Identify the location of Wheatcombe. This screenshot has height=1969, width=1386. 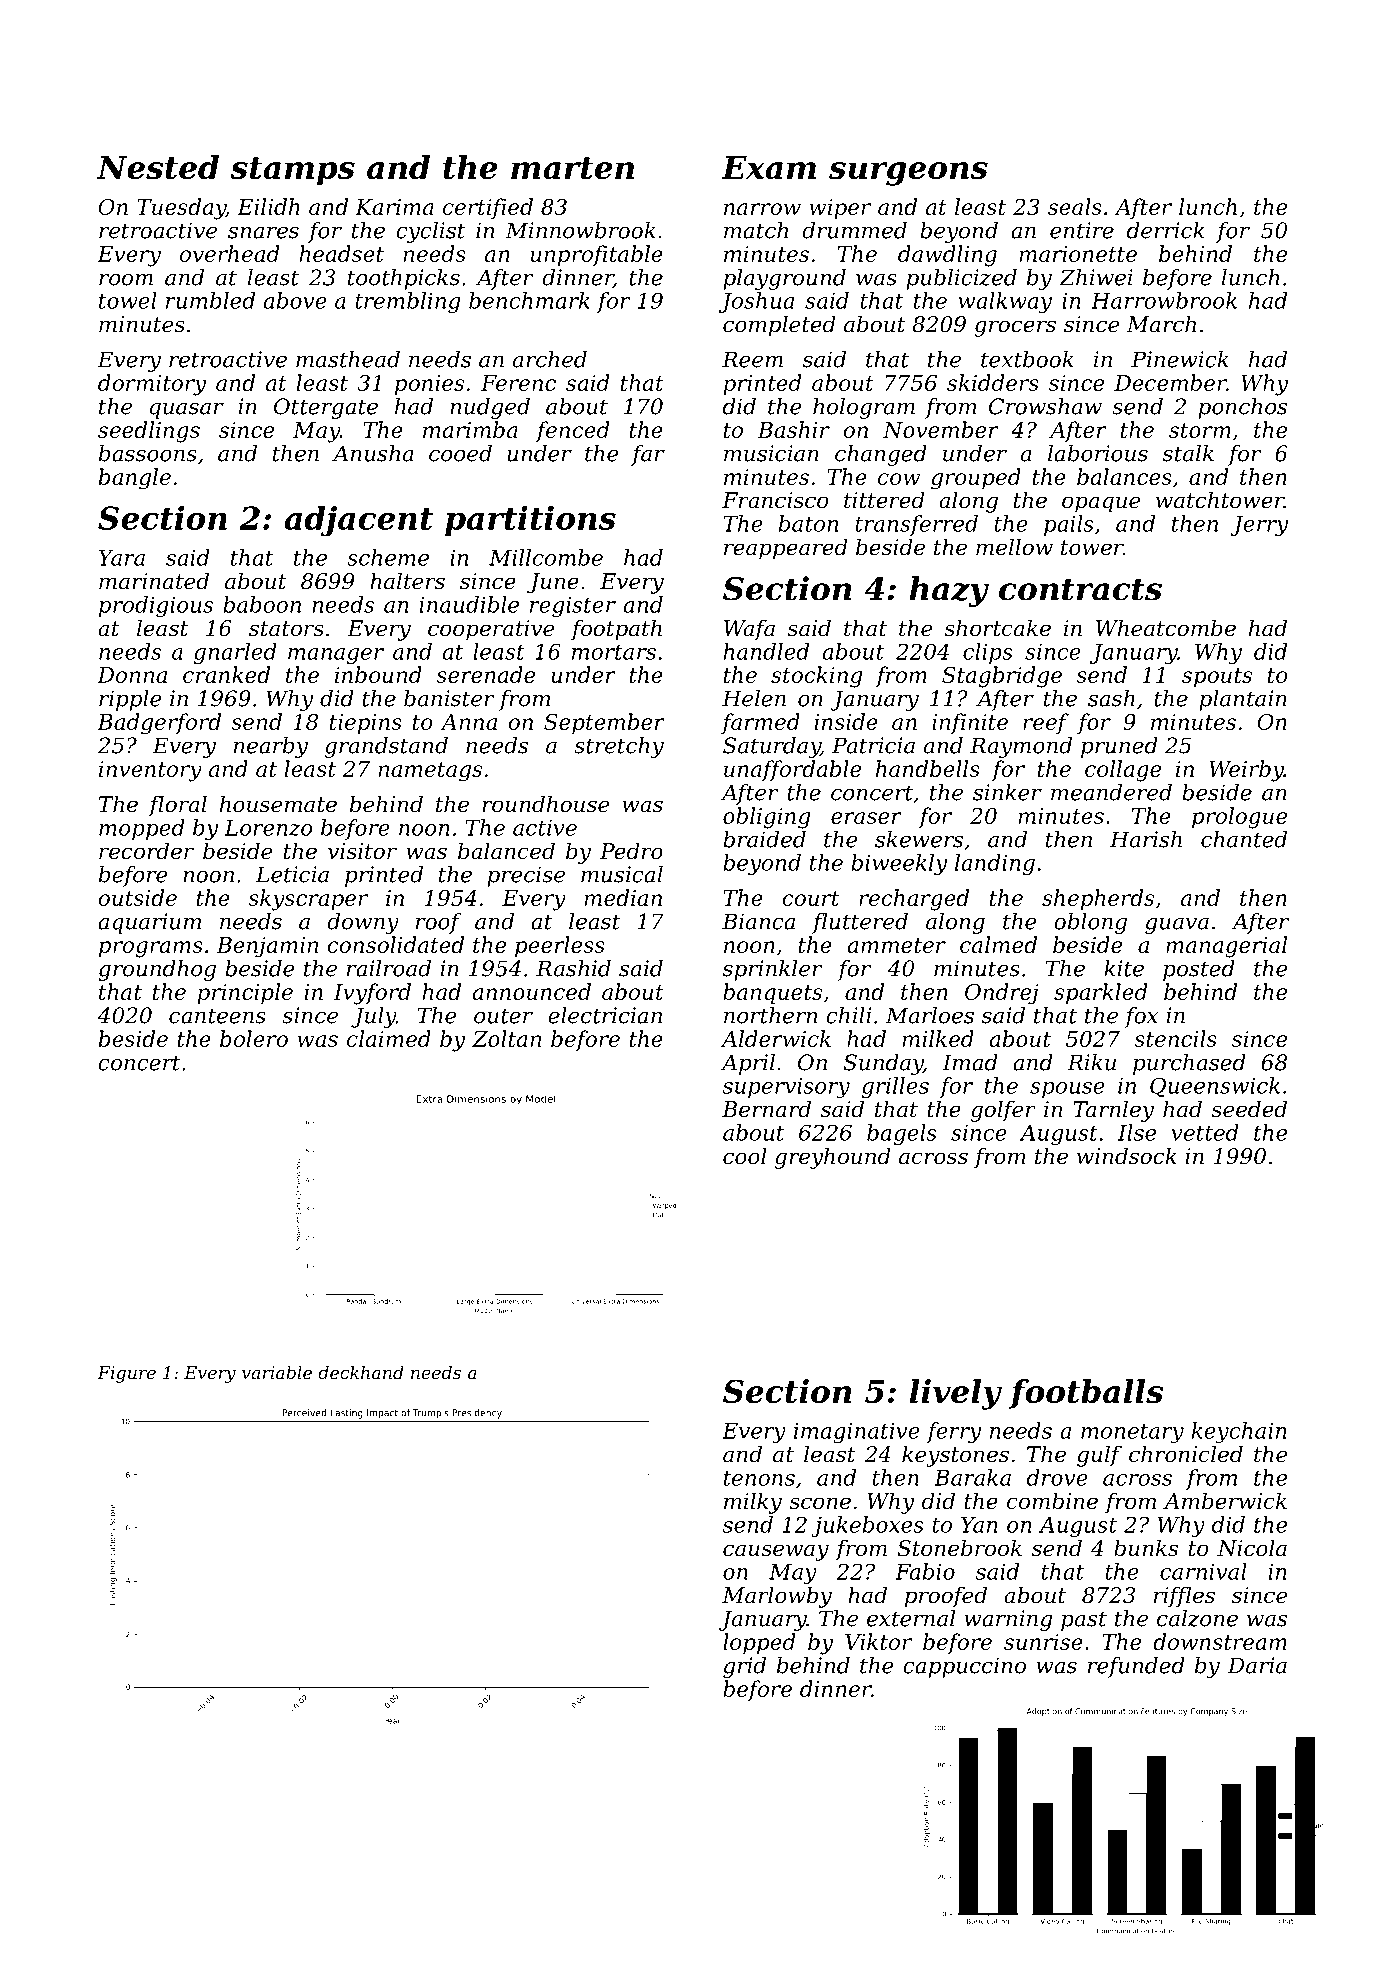
(1166, 628).
